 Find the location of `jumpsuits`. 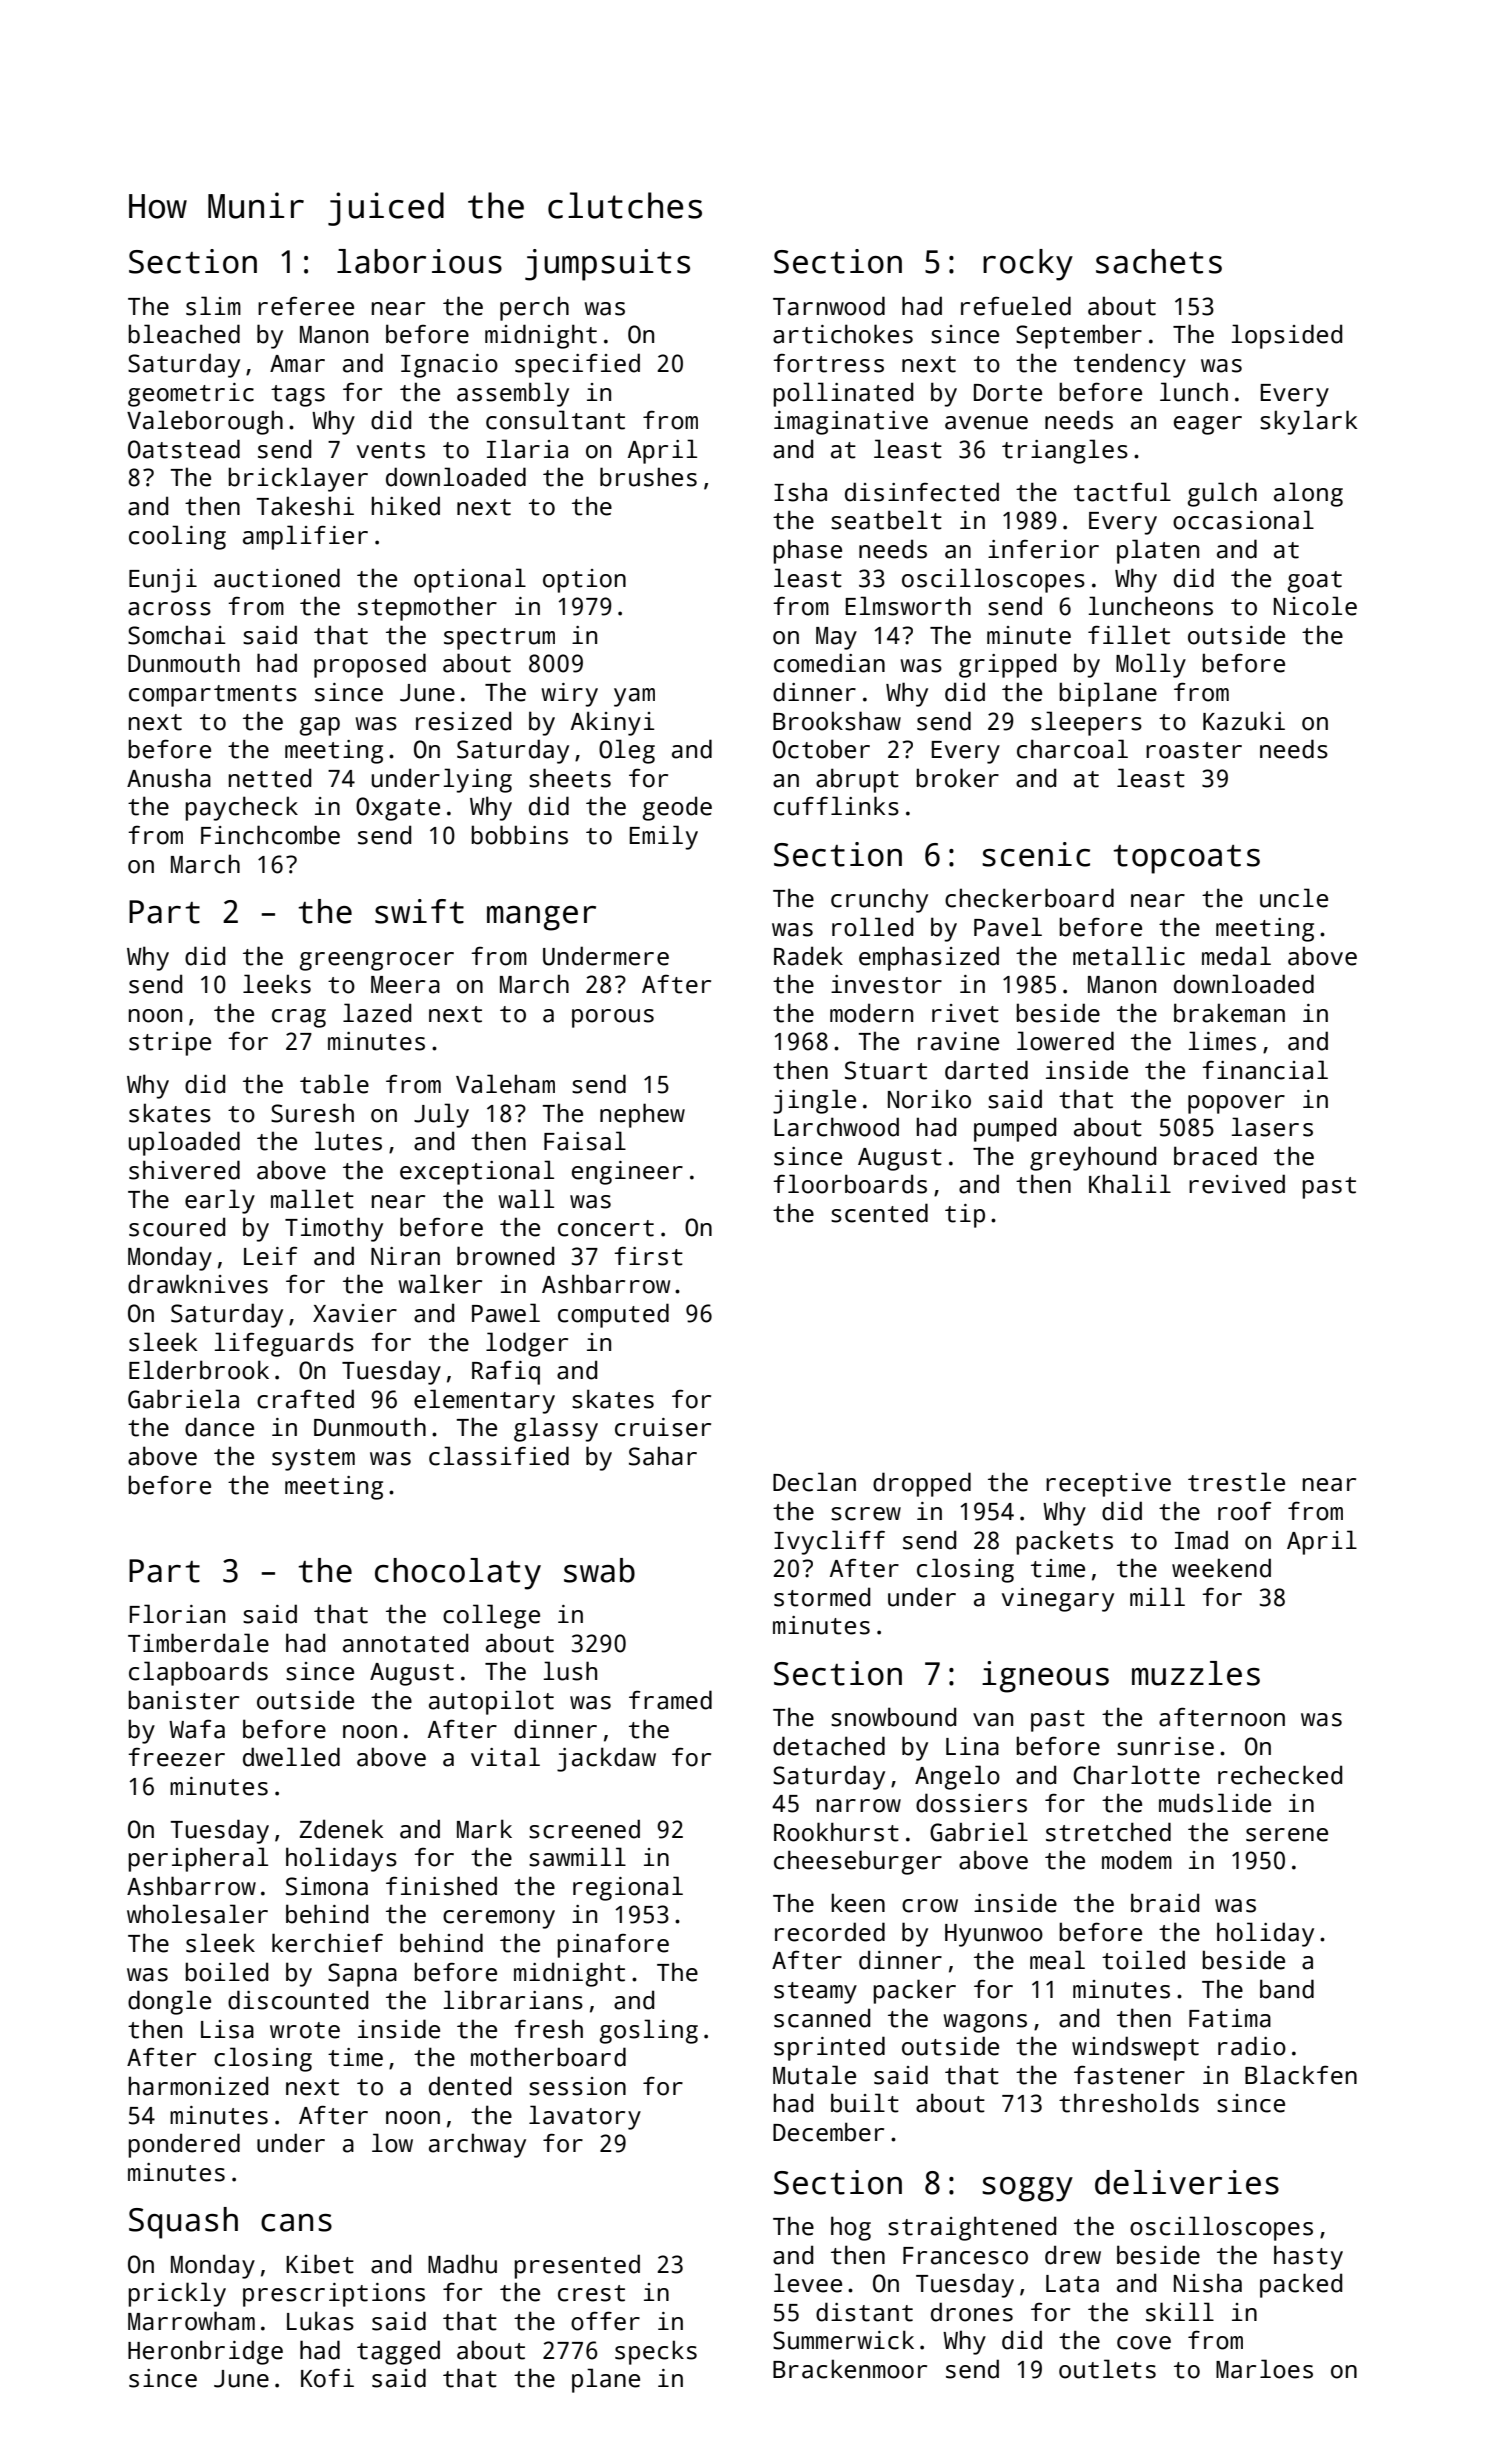

jumpsuits is located at coordinates (607, 265).
